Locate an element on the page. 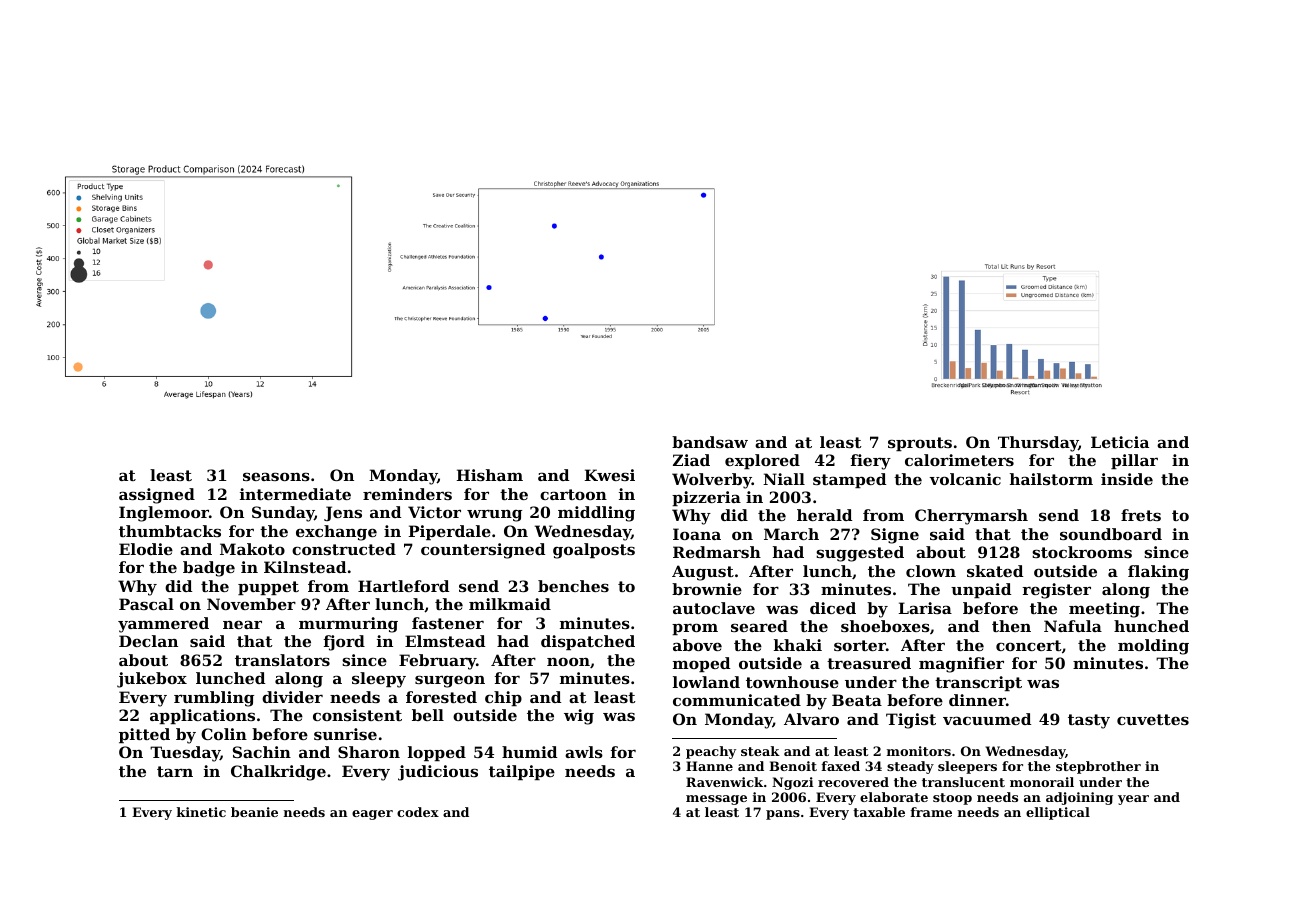  Hisham is located at coordinates (490, 475).
